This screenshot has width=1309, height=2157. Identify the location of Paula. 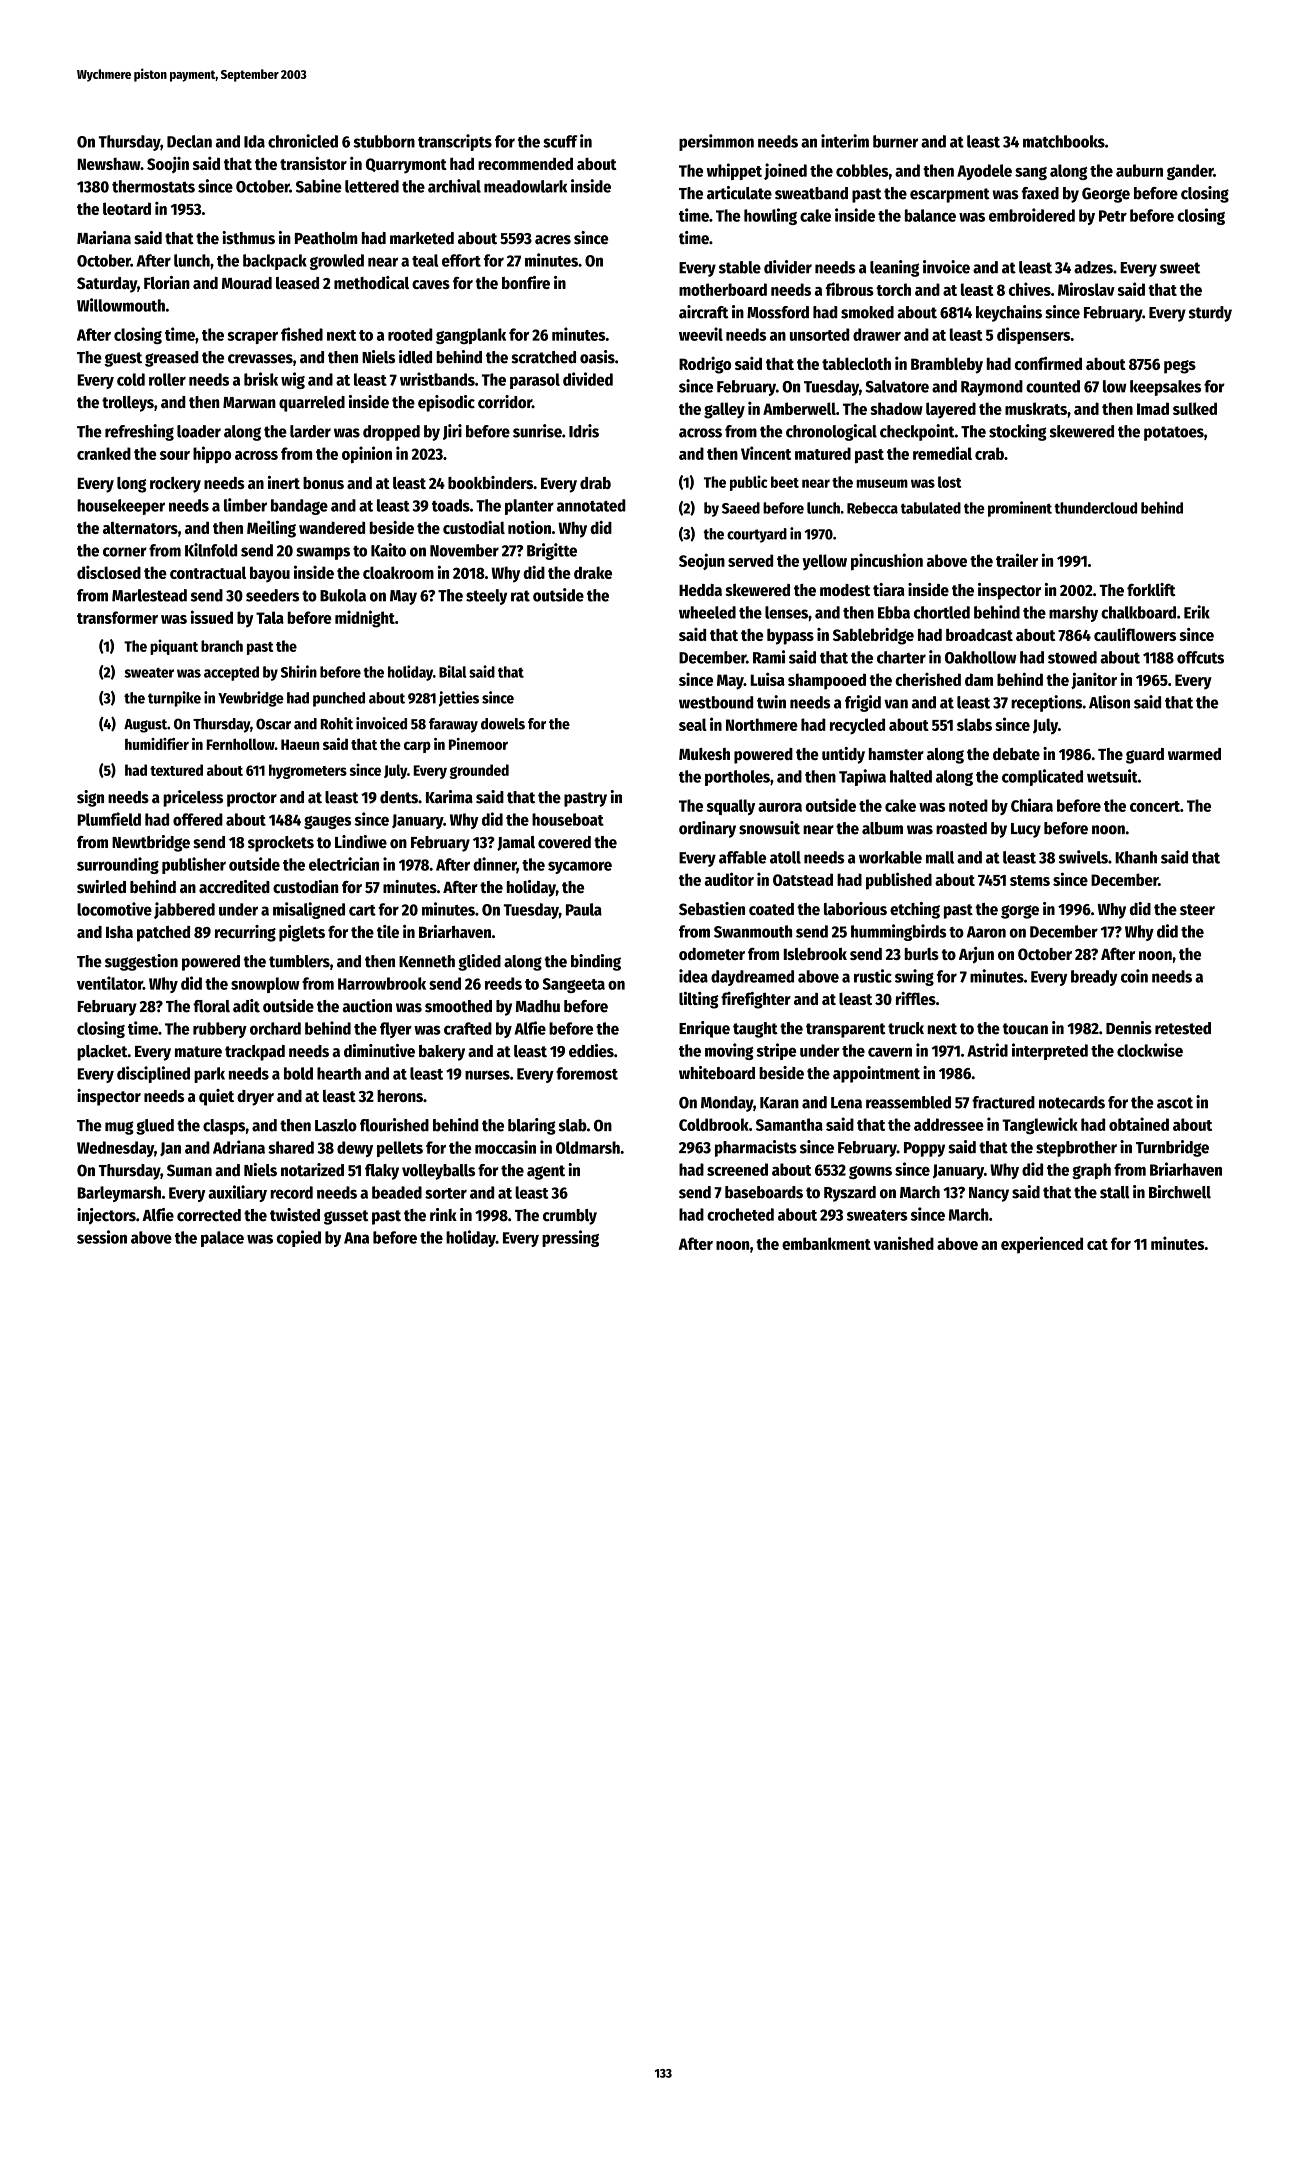
(584, 909).
